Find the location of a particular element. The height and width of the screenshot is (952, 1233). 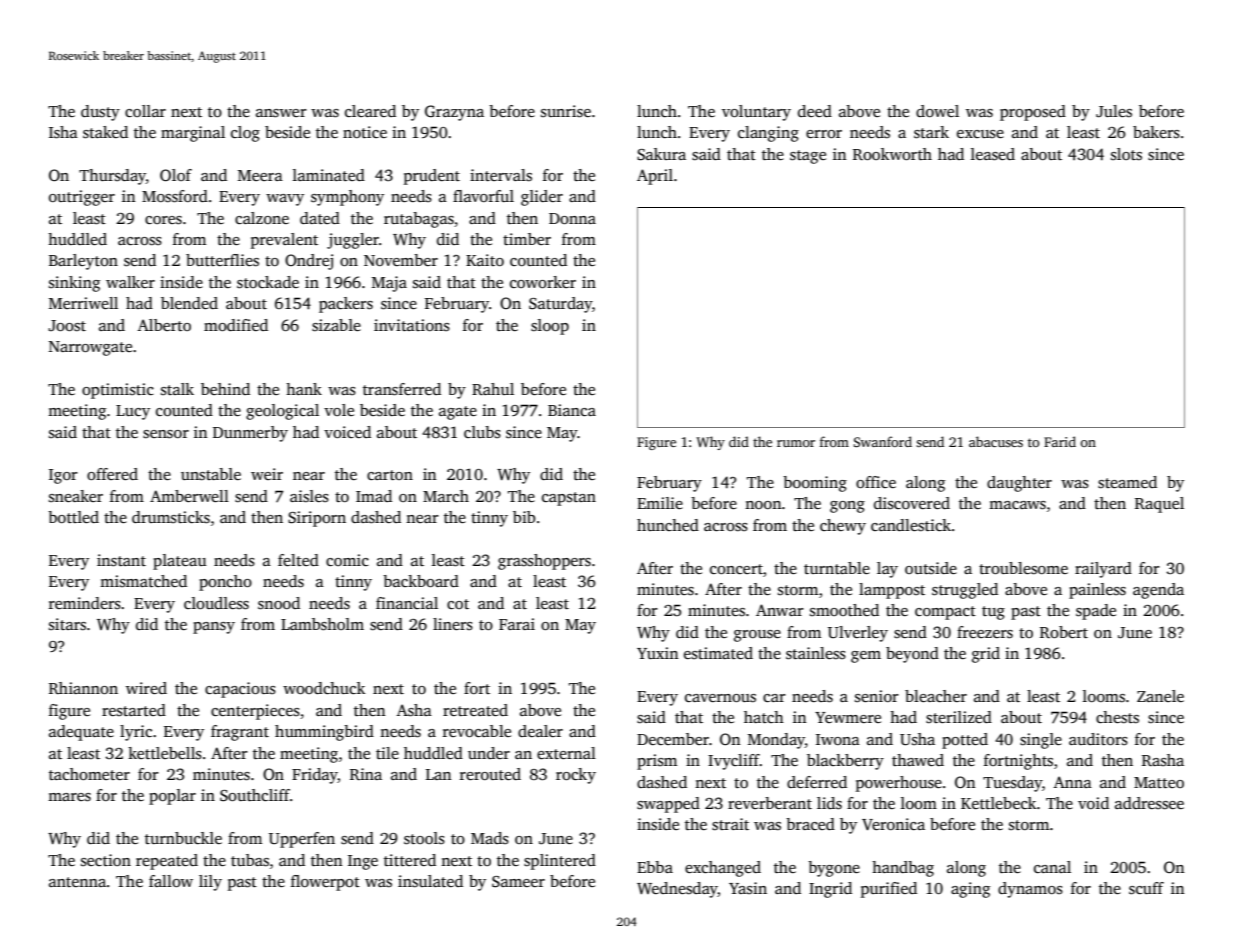

answer is located at coordinates (281, 113).
